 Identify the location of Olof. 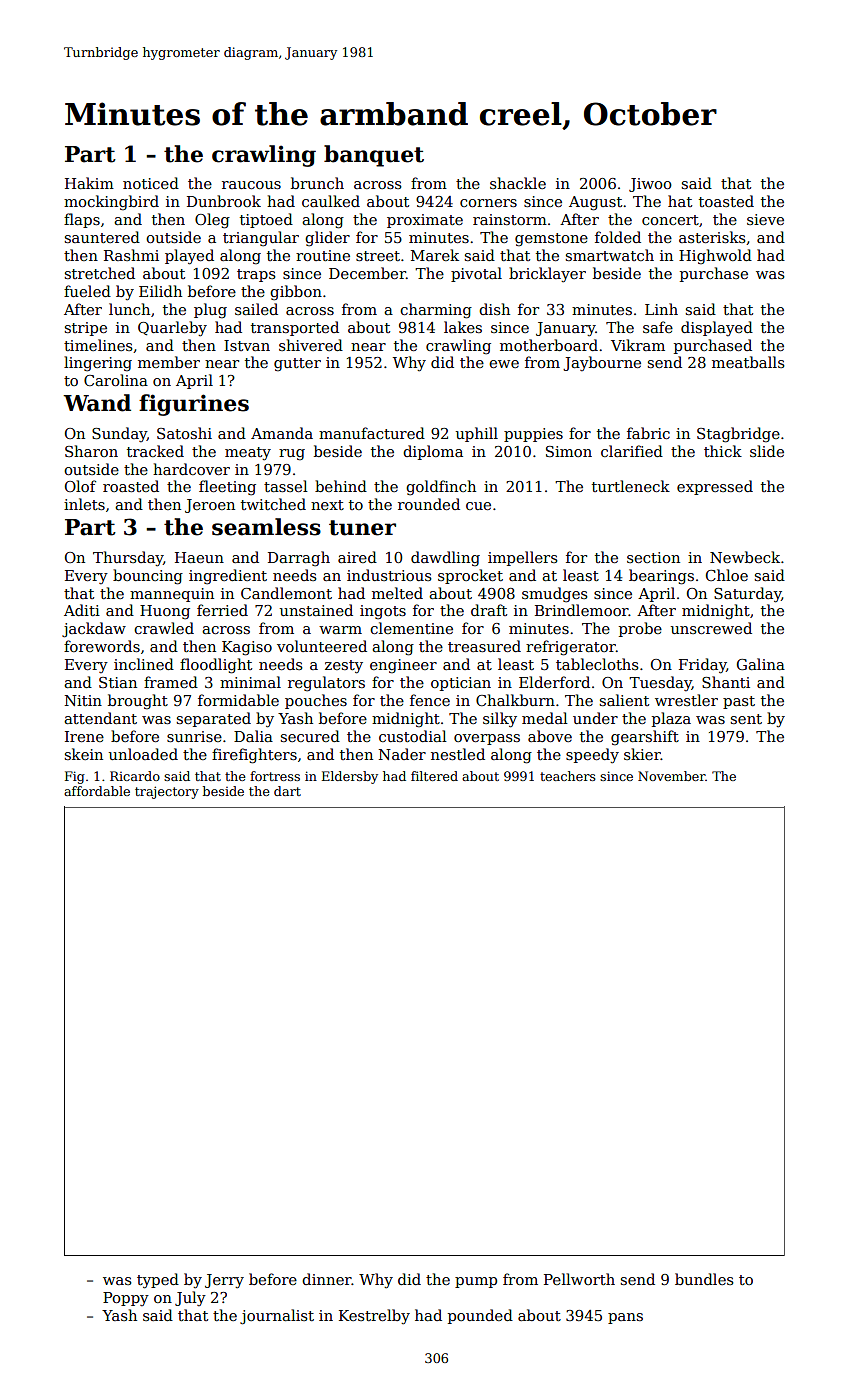
(80, 486).
